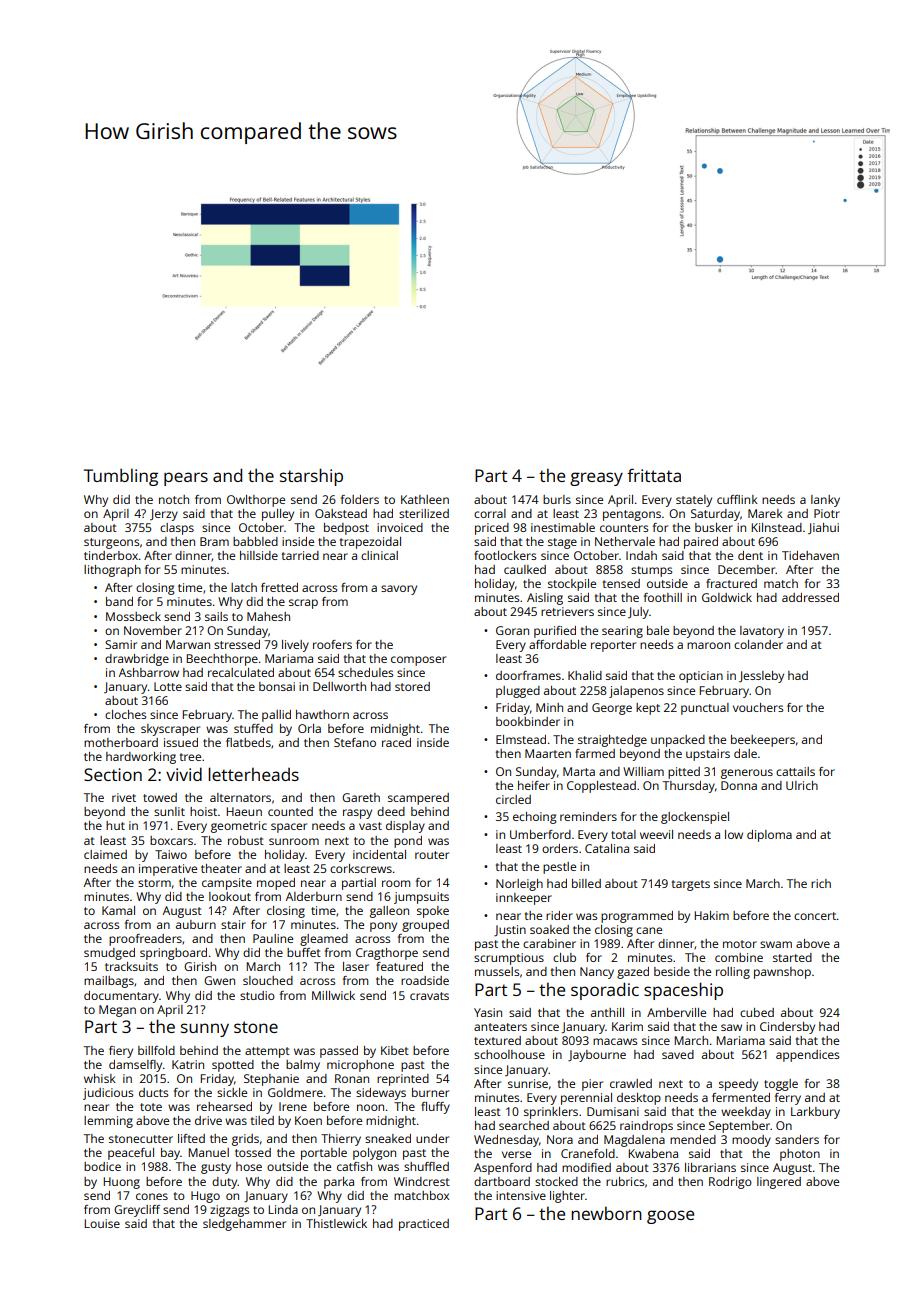  Describe the element at coordinates (490, 513) in the image. I see `corral` at that location.
